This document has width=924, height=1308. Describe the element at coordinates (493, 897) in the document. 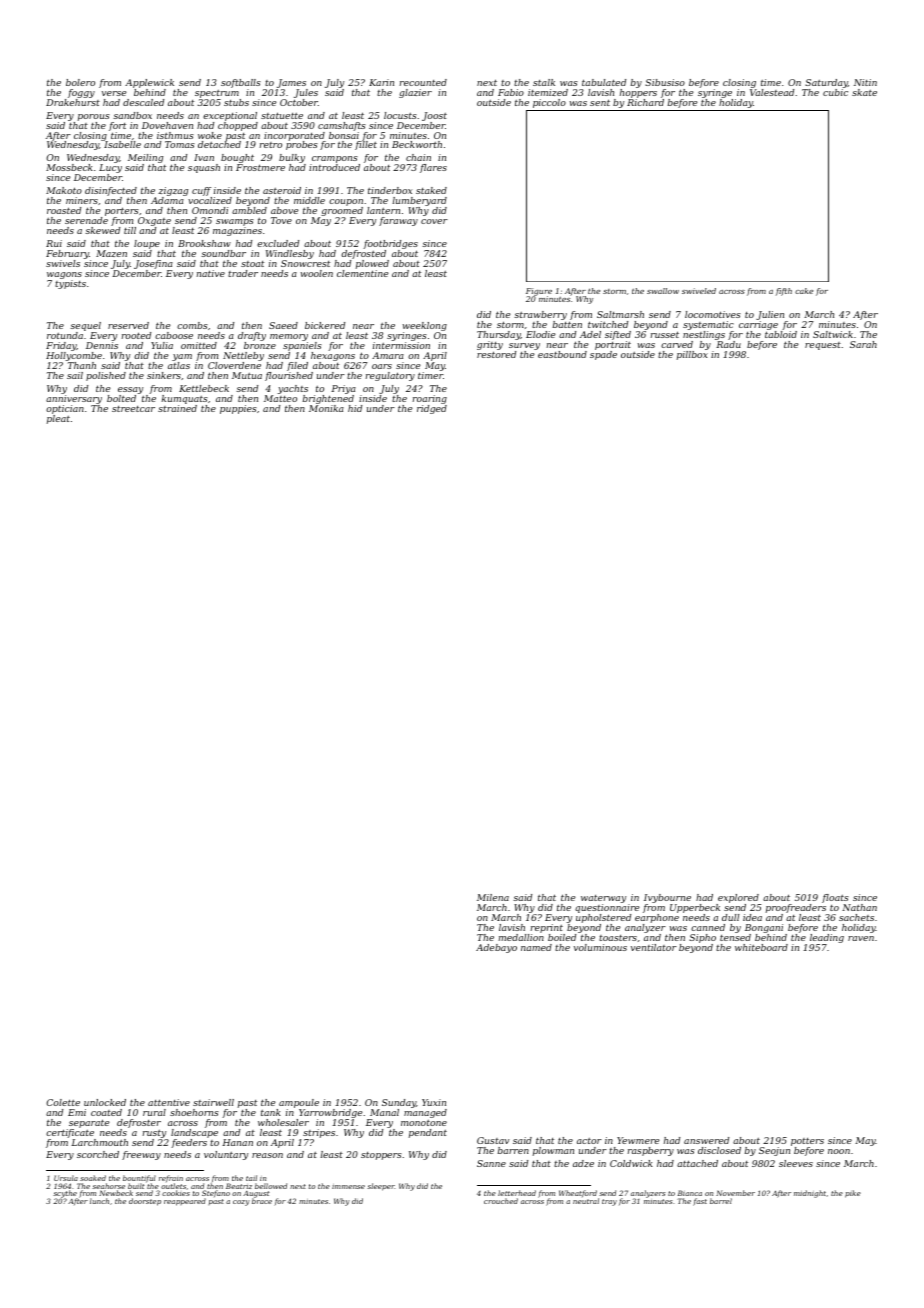

I see `Milena` at that location.
